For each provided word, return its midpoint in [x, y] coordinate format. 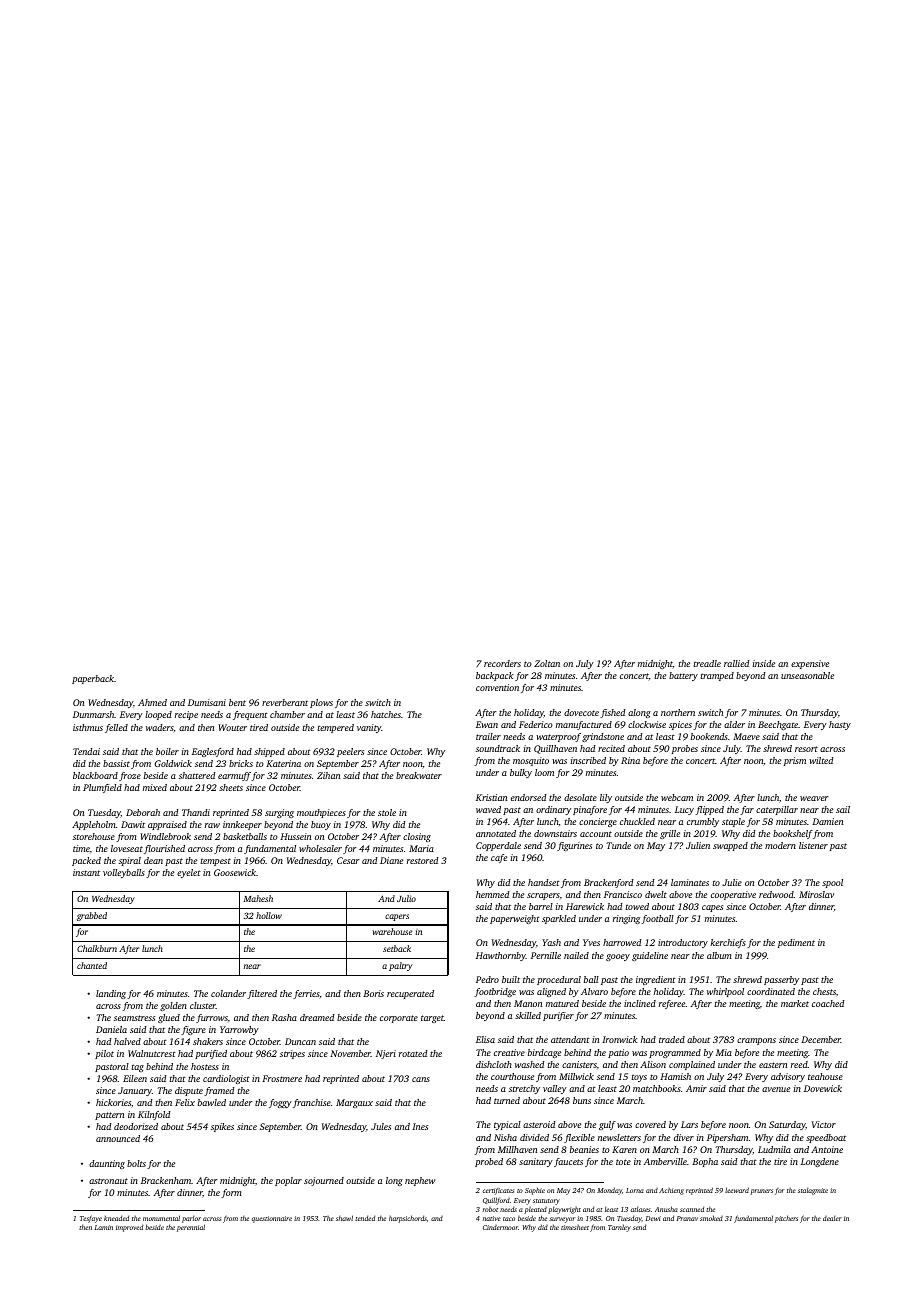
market [795, 1003]
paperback [93, 679]
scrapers [543, 896]
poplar [288, 1181]
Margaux [354, 1103]
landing [111, 994]
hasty [840, 725]
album [719, 955]
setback [397, 948]
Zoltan [547, 663]
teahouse [825, 1076]
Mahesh [258, 898]
